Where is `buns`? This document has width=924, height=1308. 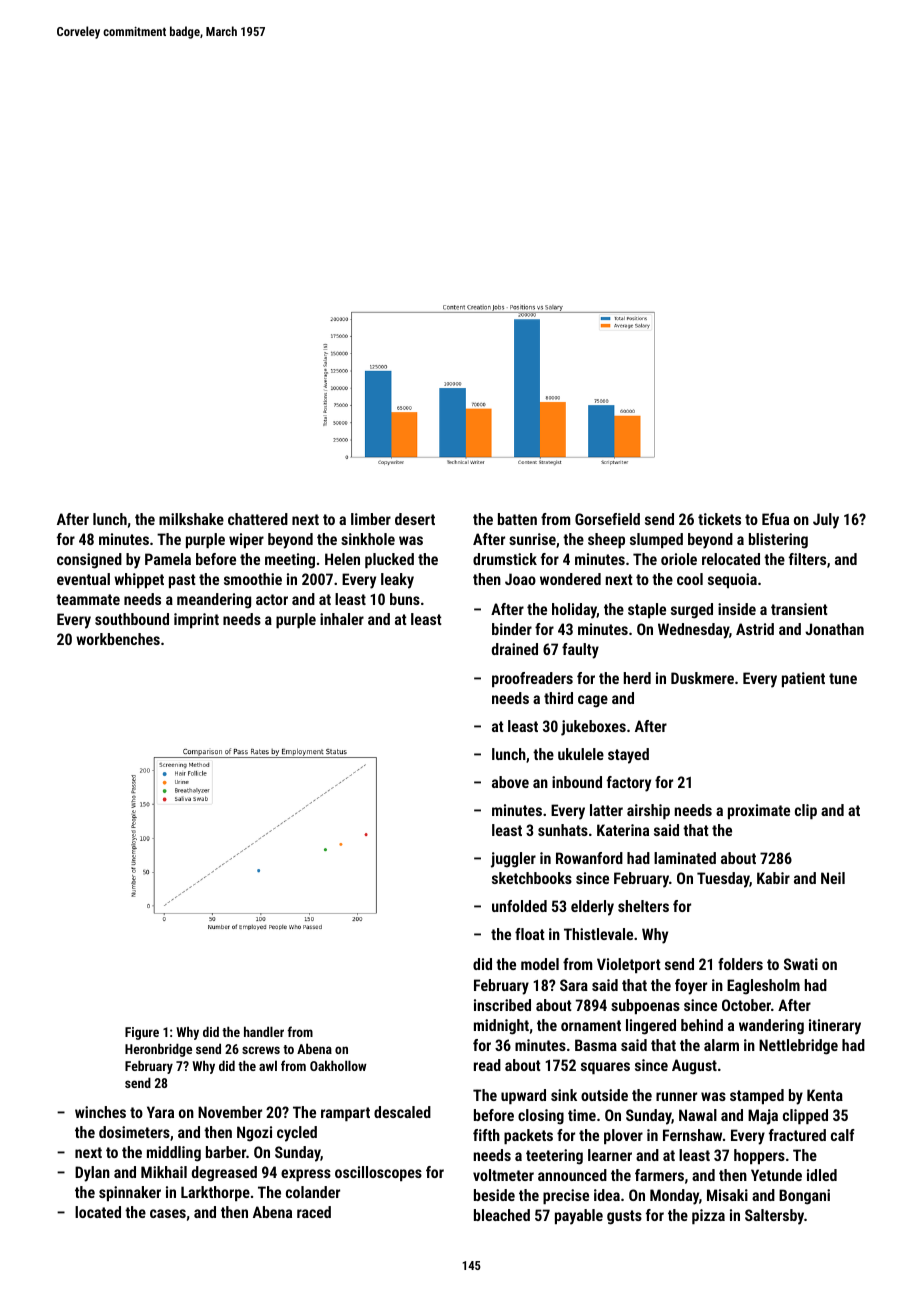 buns is located at coordinates (405, 599).
